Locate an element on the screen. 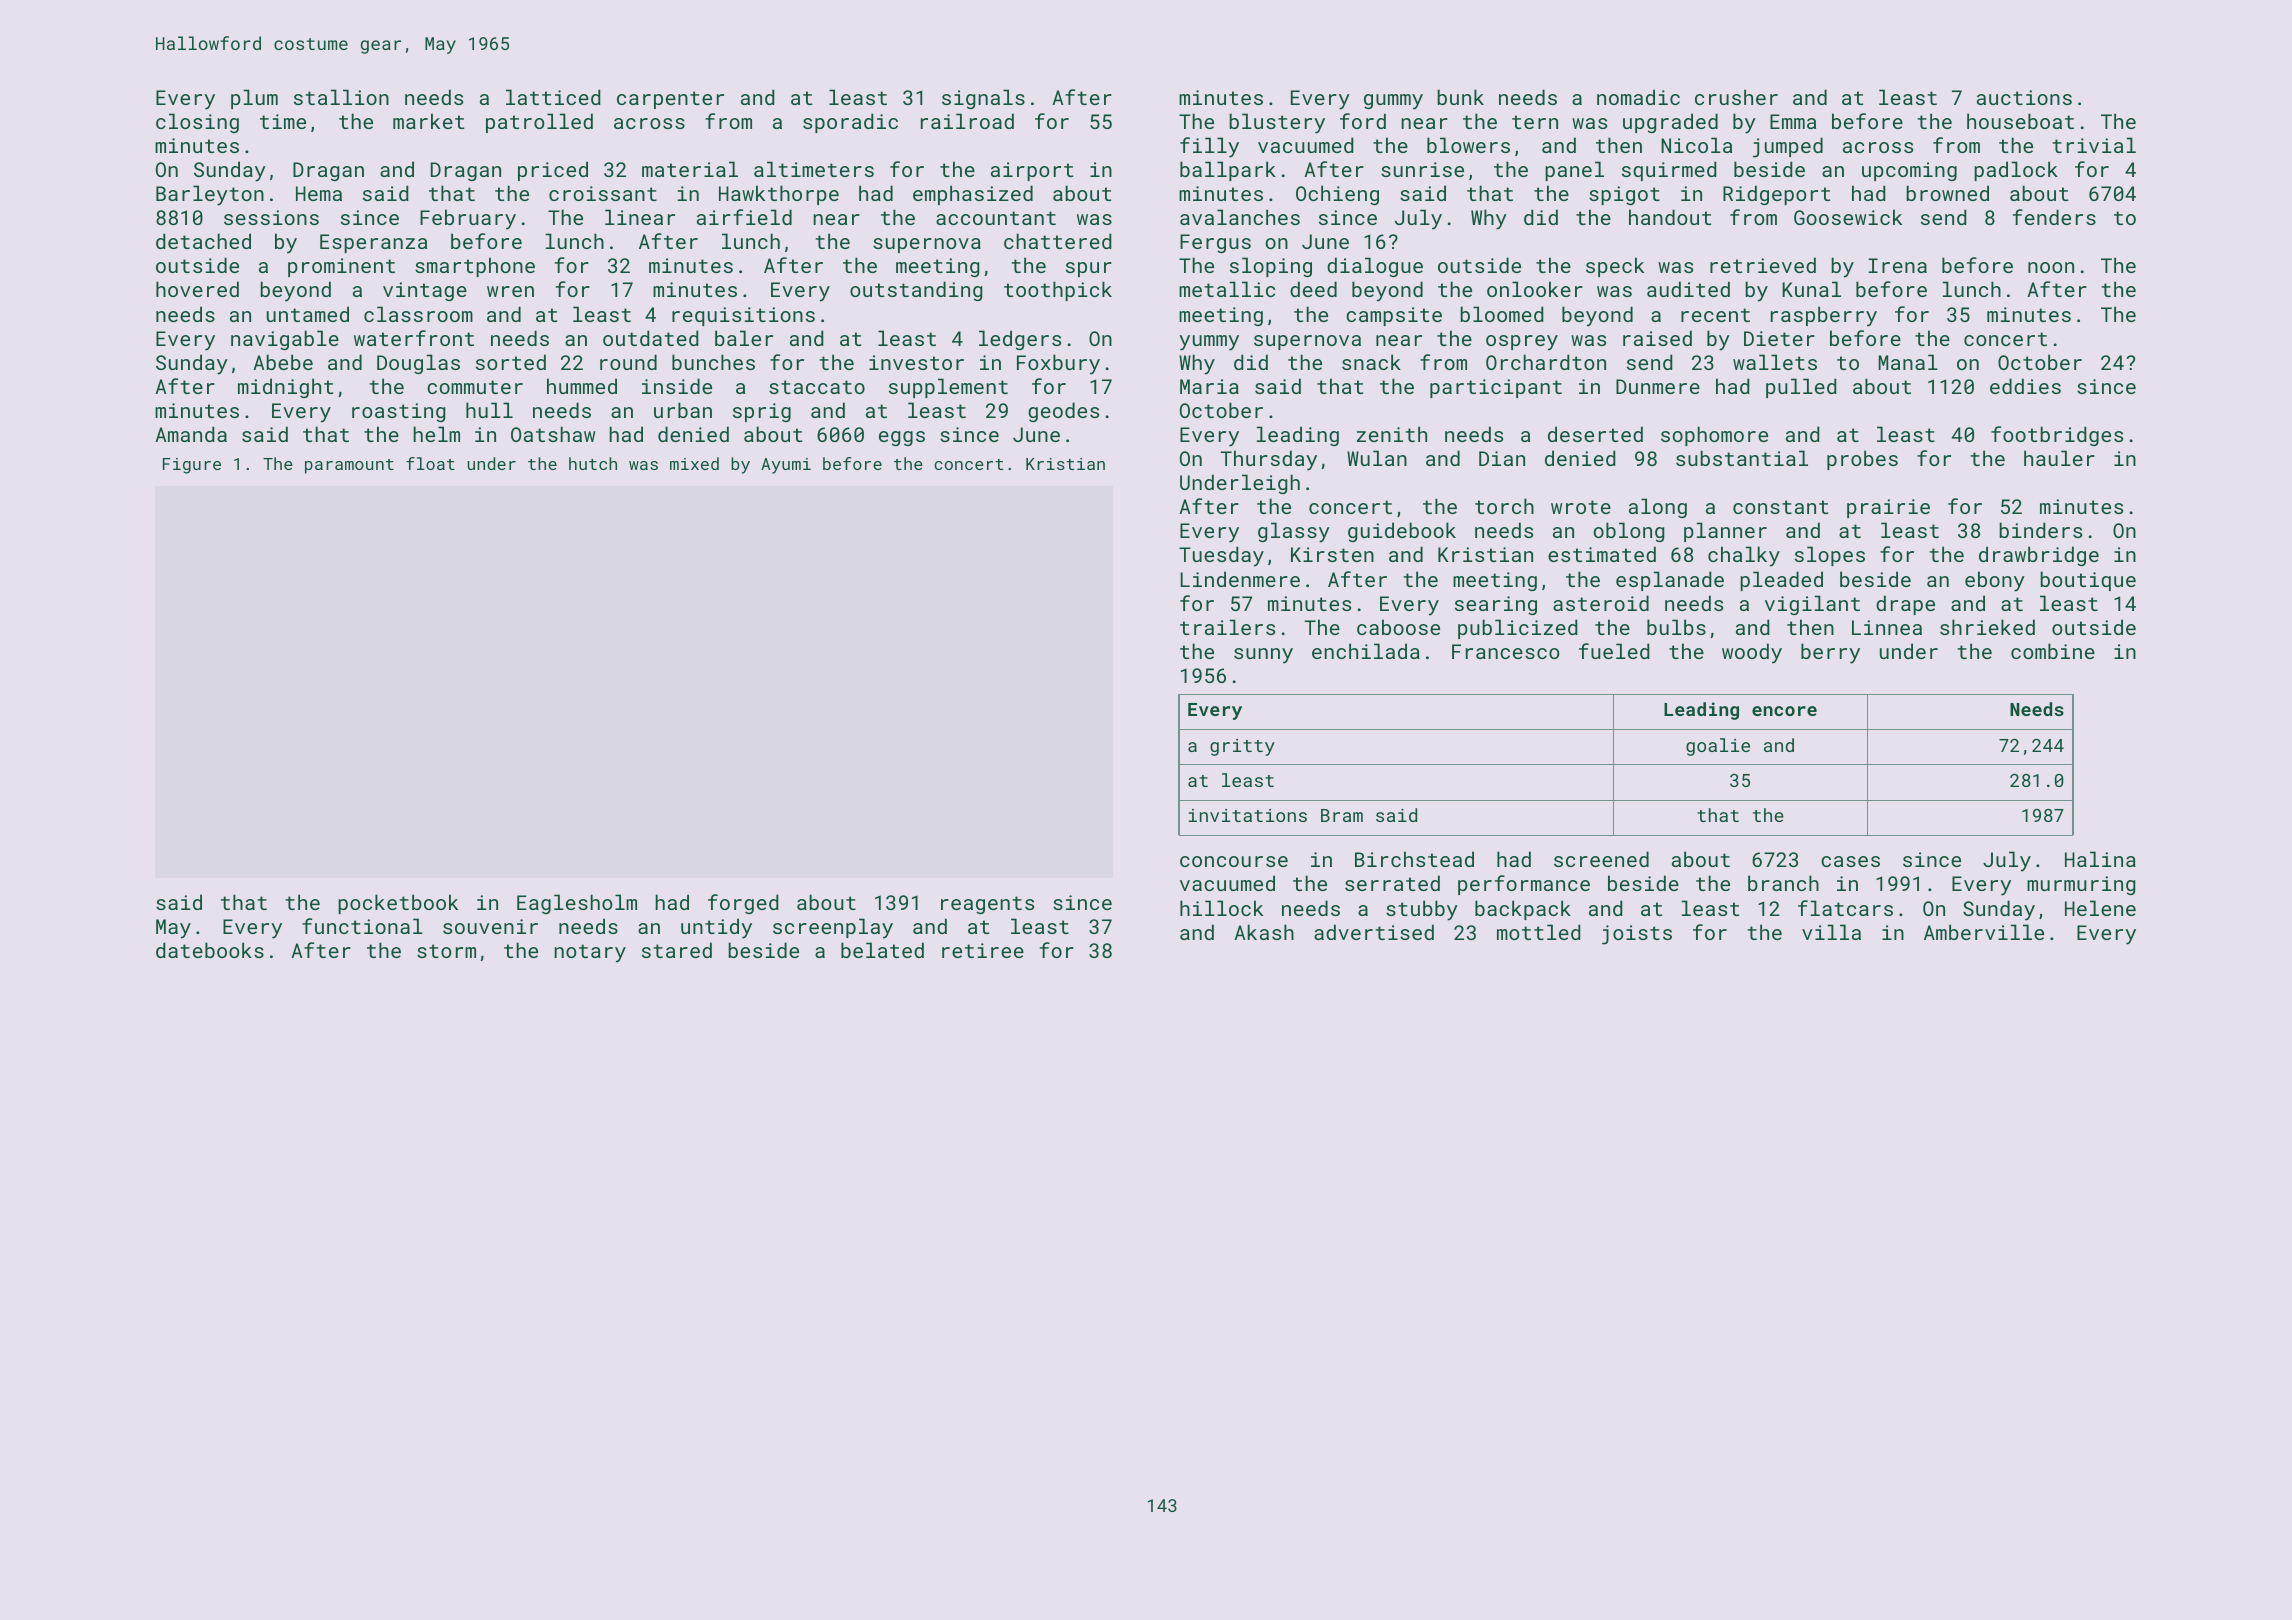 The height and width of the screenshot is (1620, 2292). Foxbury is located at coordinates (1058, 364).
